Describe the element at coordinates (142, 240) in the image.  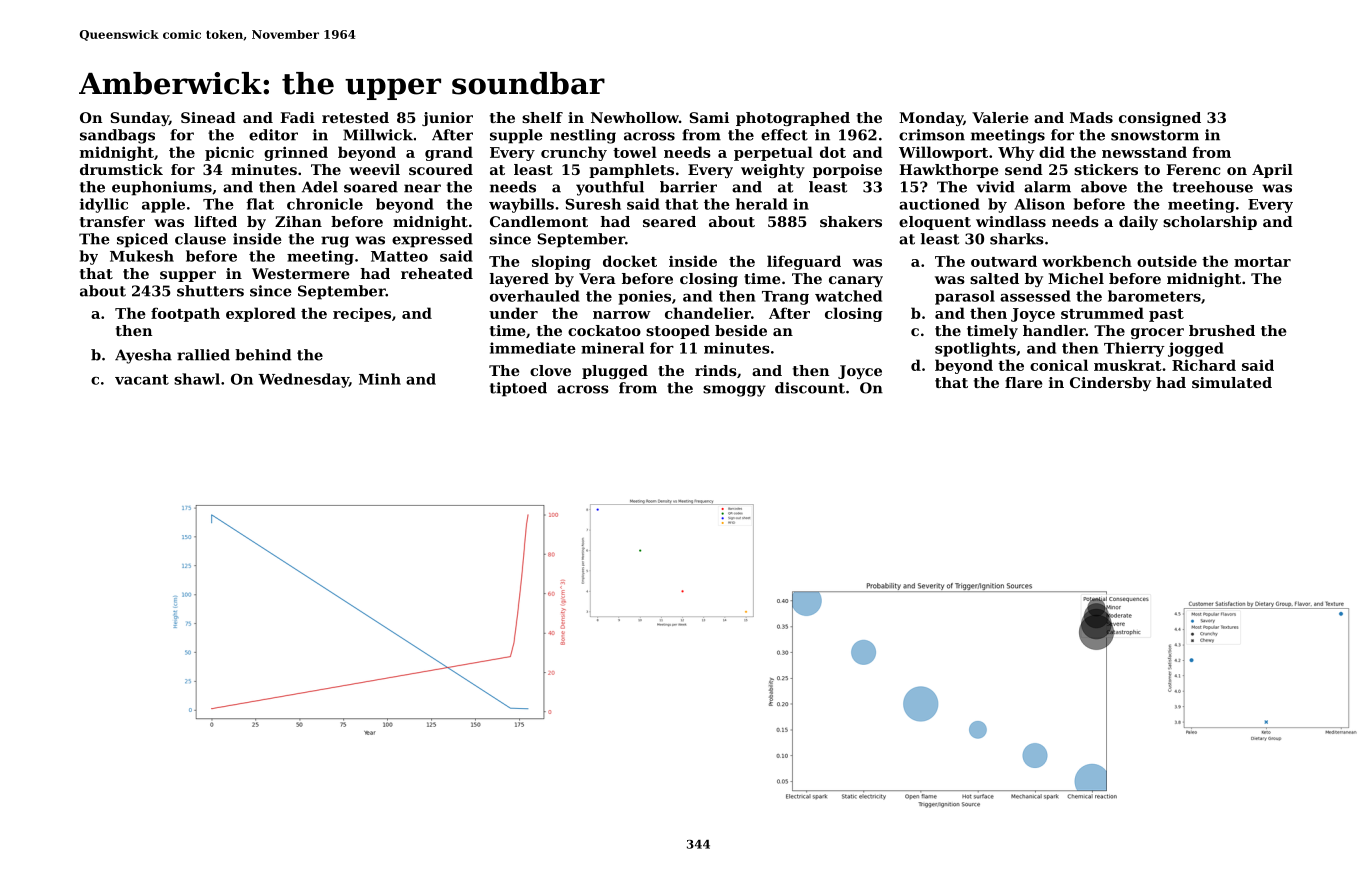
I see `spiced` at that location.
